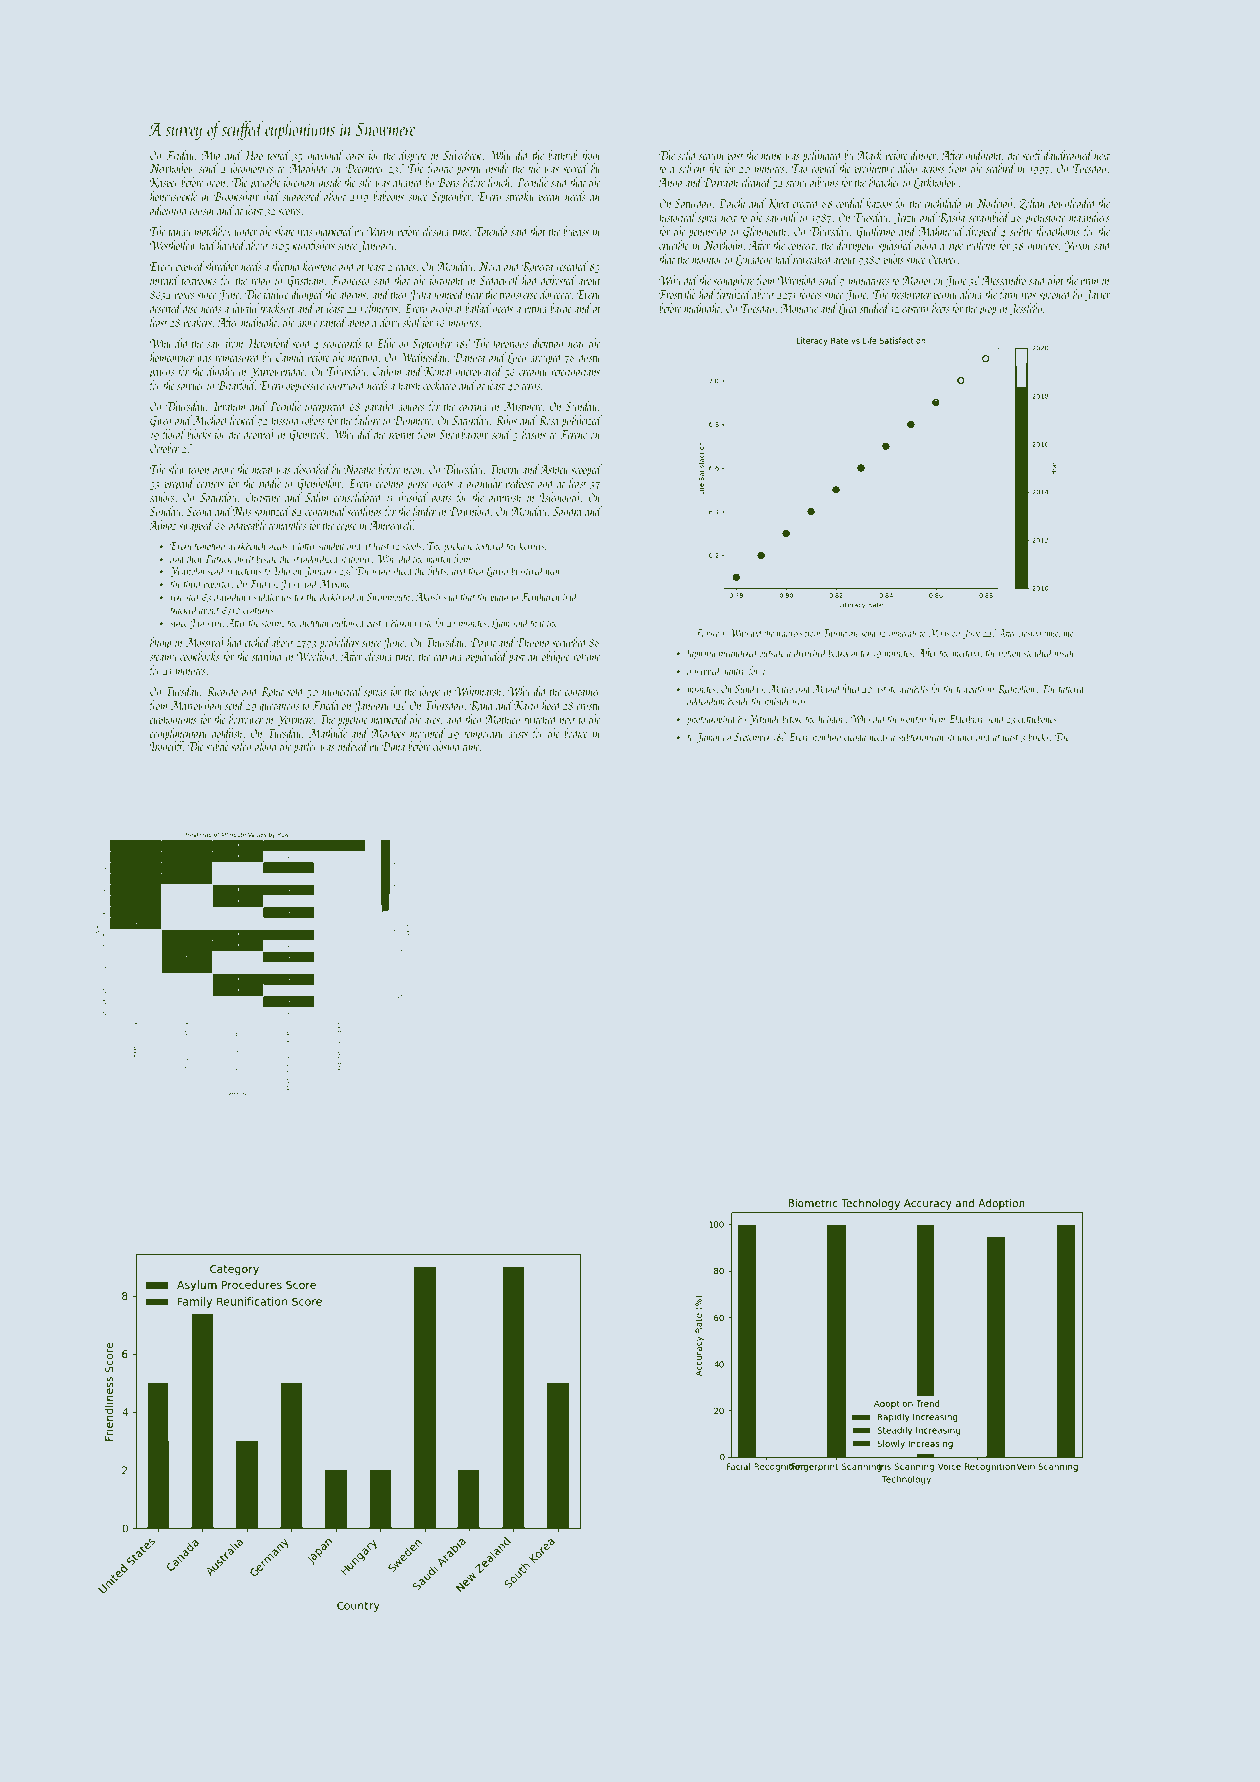 Image resolution: width=1260 pixels, height=1782 pixels. I want to click on subterranean, so click(921, 736).
